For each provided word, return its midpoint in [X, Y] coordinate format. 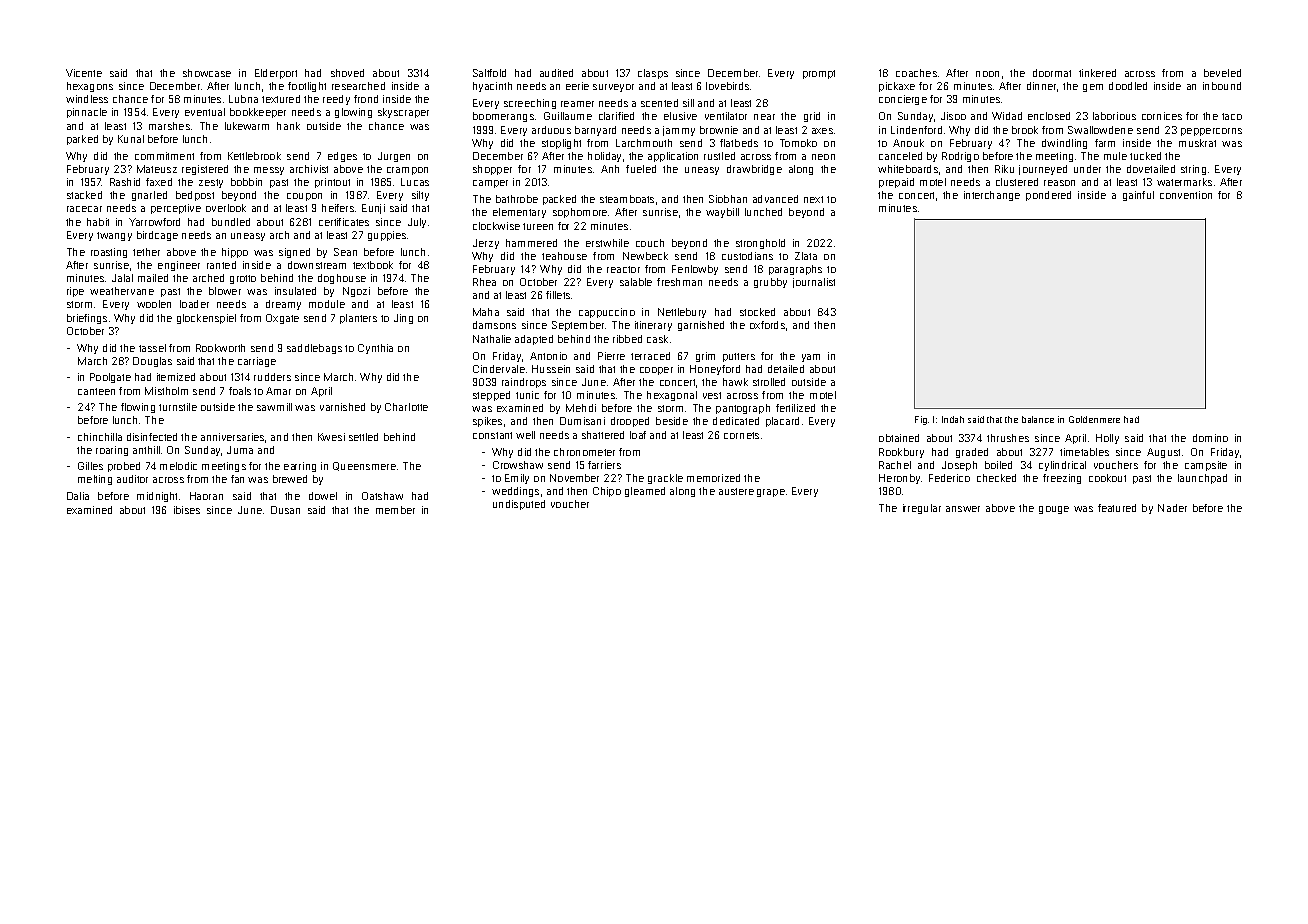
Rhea [484, 282]
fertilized [795, 408]
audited [556, 73]
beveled [1222, 73]
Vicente [84, 73]
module [327, 304]
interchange [992, 196]
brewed [290, 479]
